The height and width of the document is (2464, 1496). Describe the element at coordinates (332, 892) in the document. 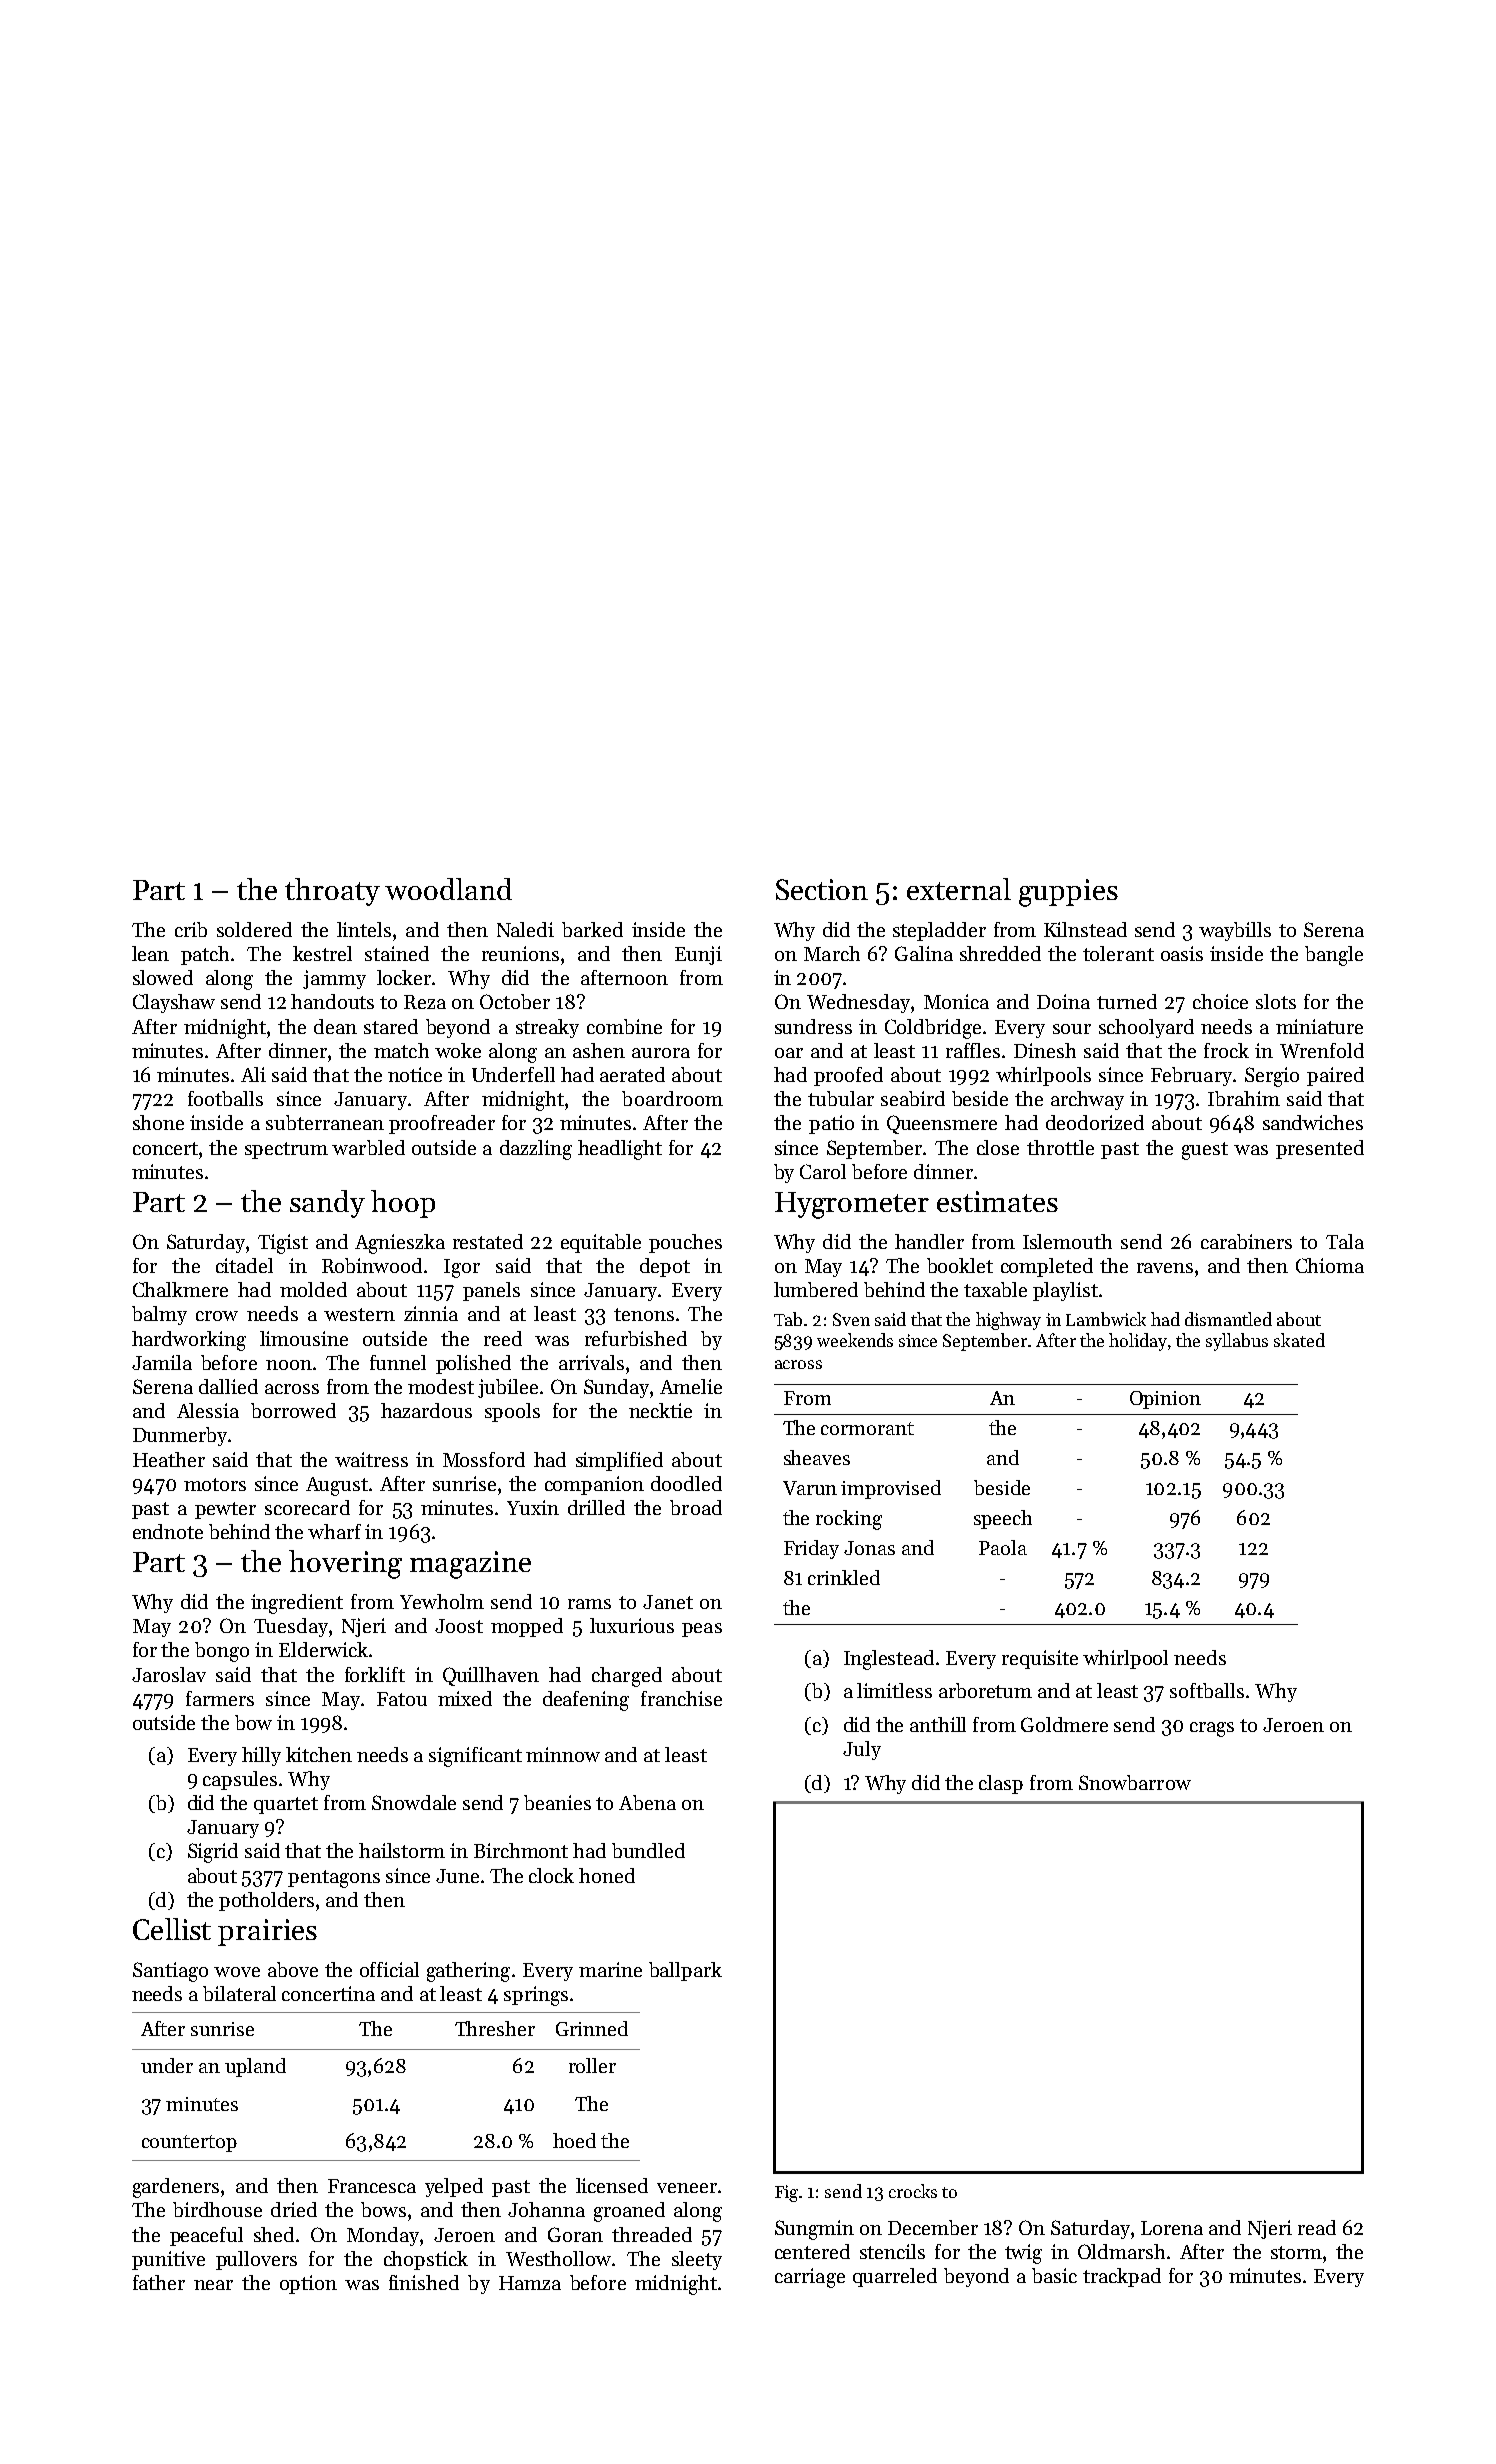

I see `throaty` at that location.
